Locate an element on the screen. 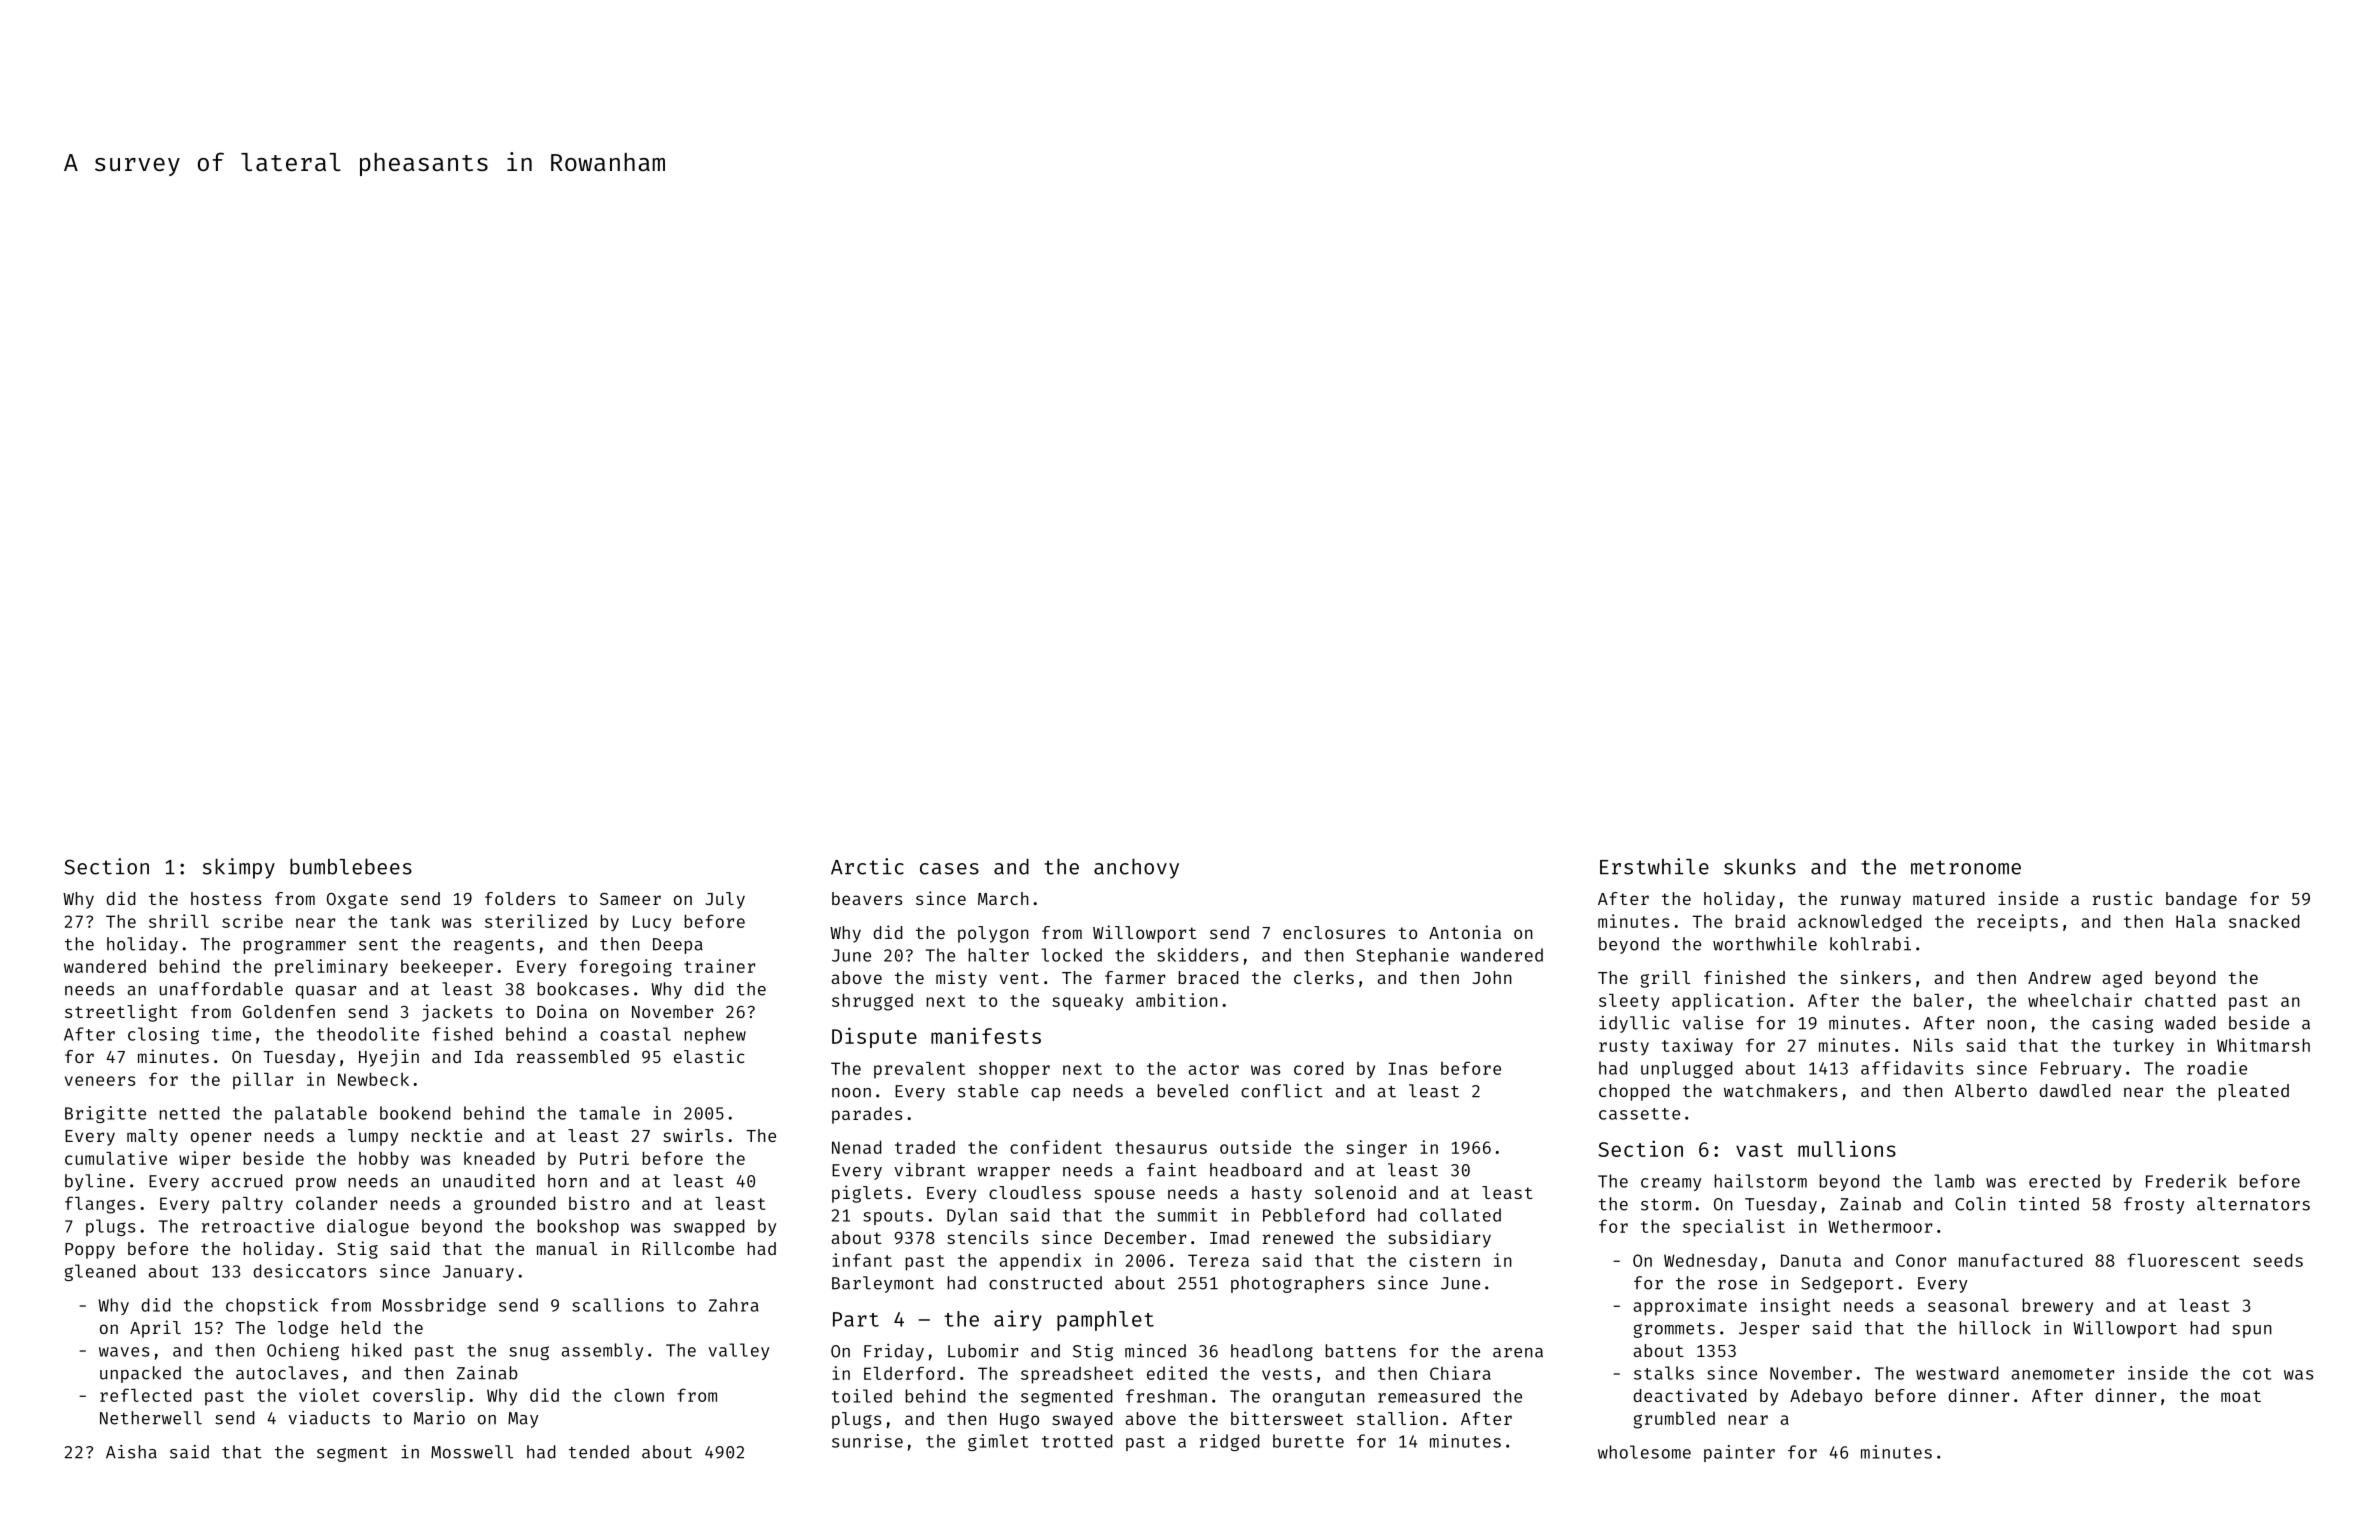 The image size is (2380, 1540). battens is located at coordinates (1360, 1351).
